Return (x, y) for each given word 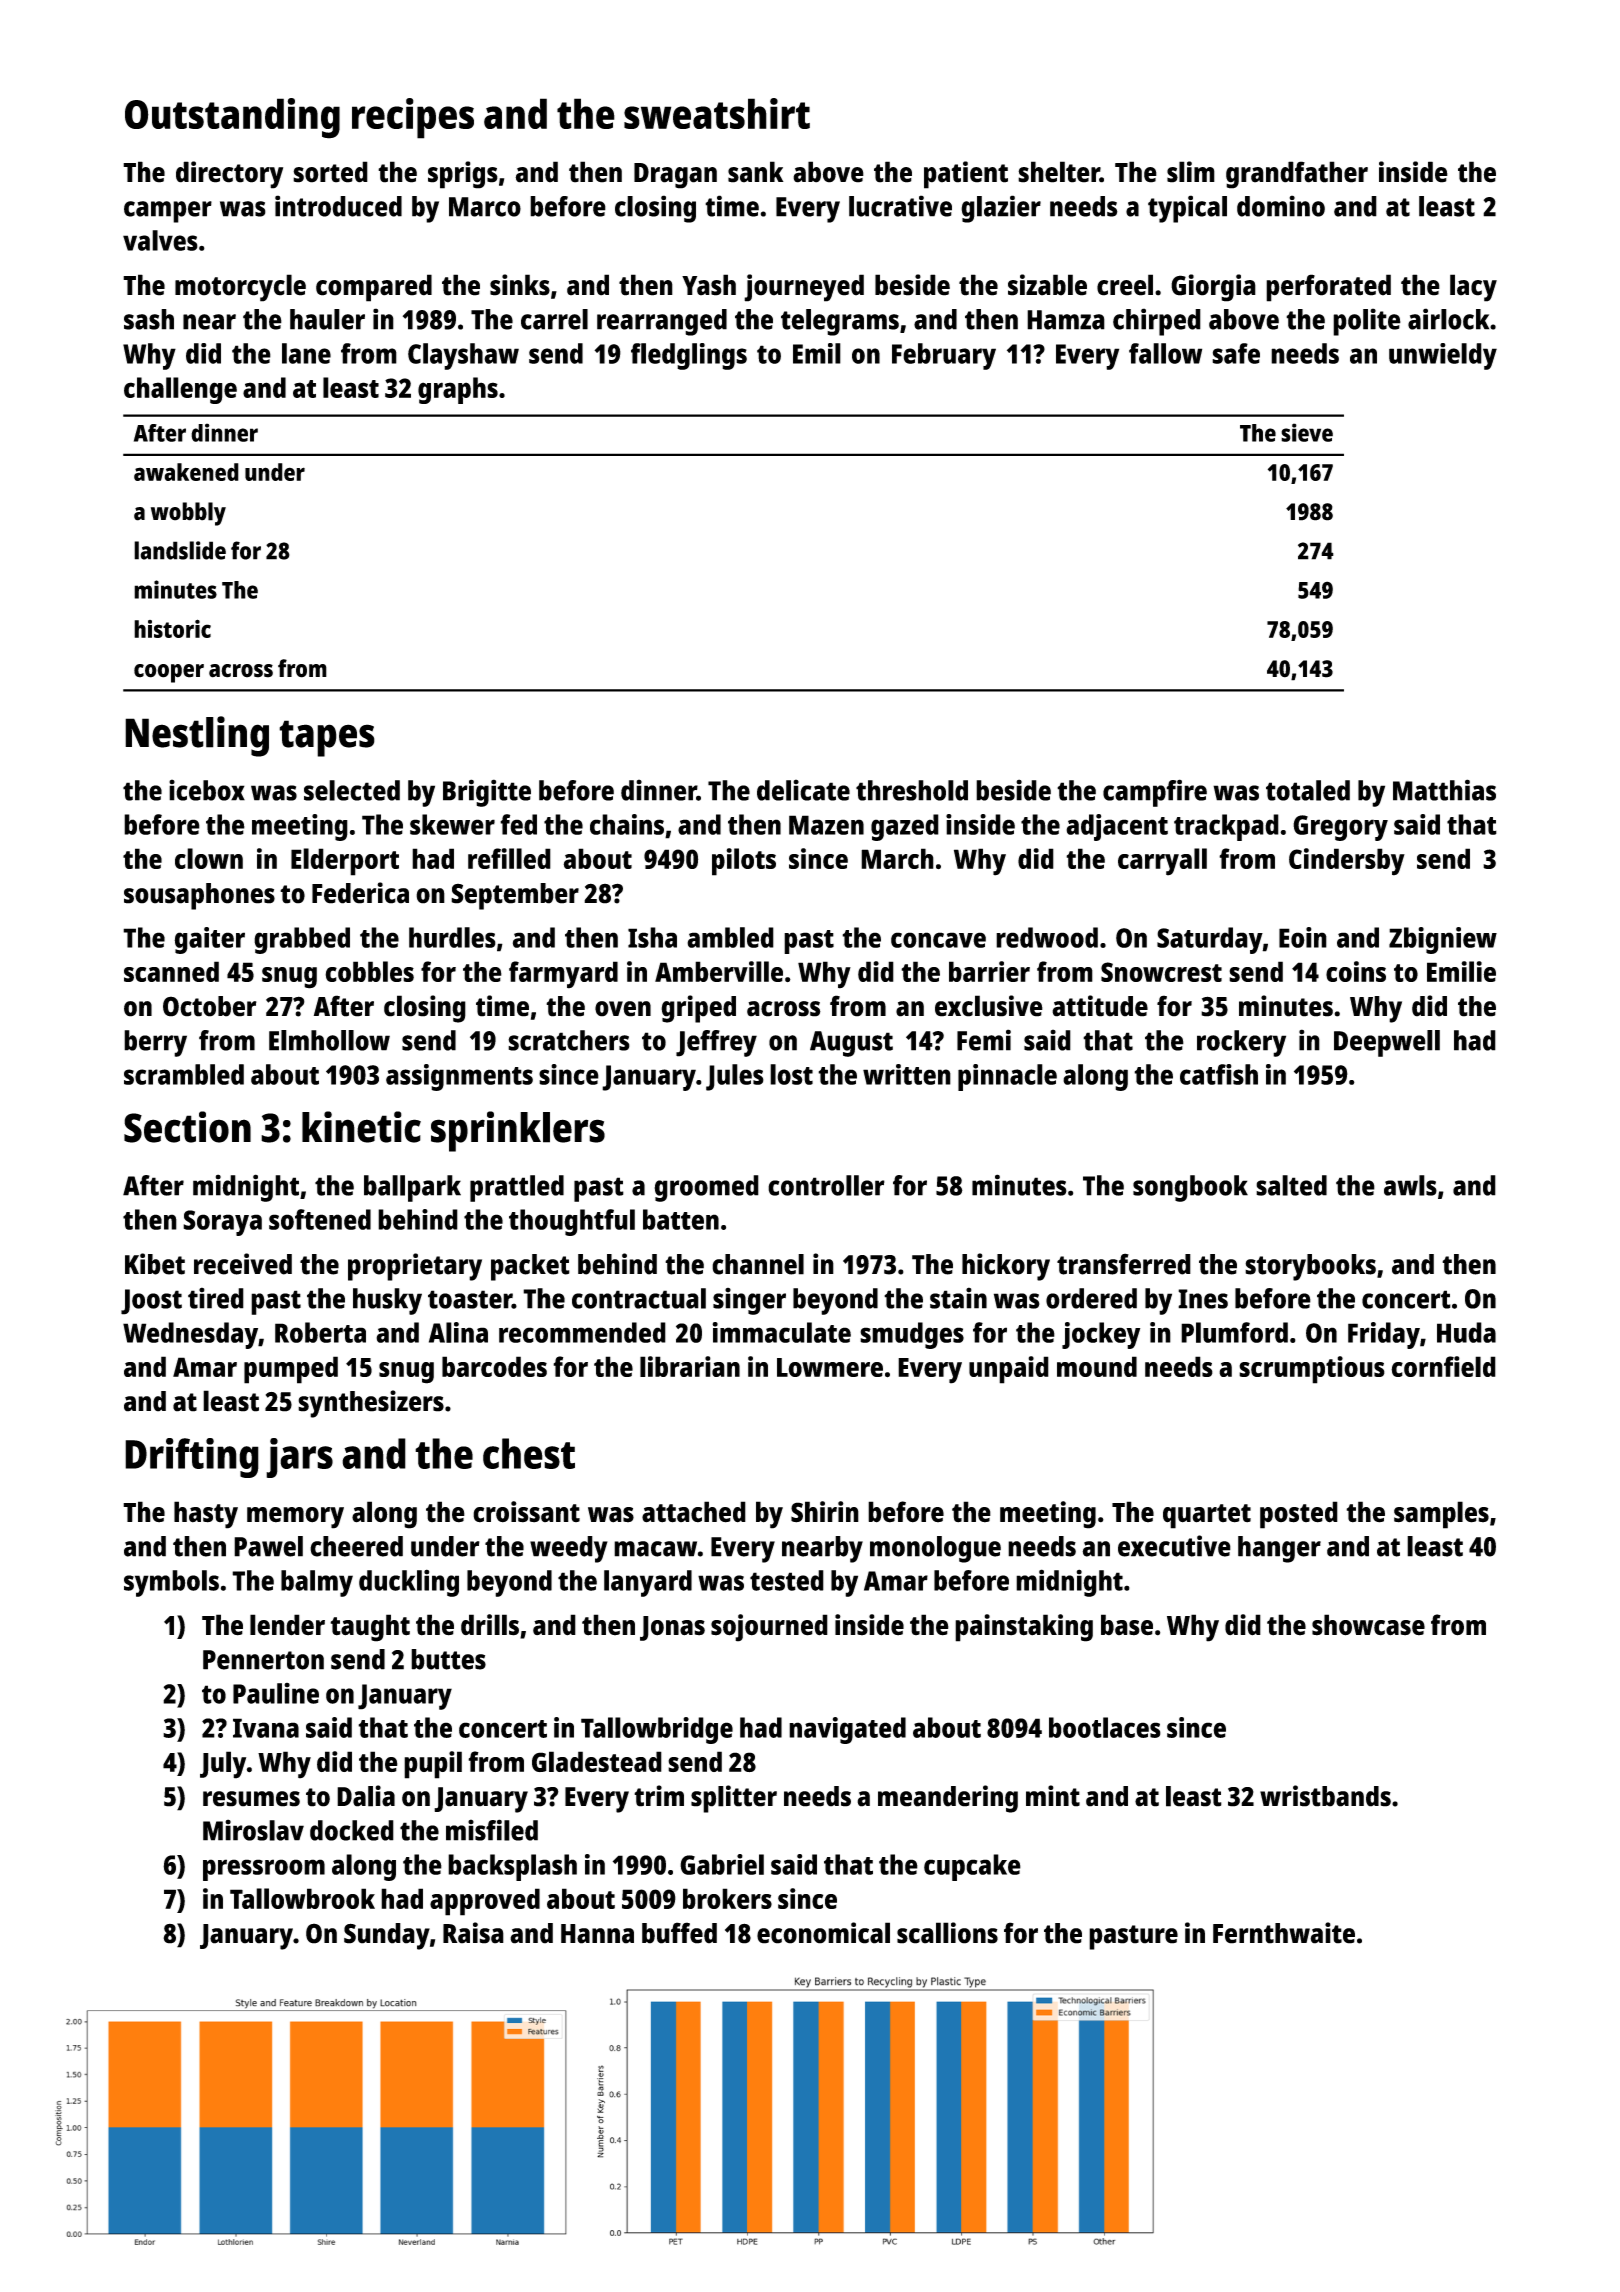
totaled (1308, 790)
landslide (180, 550)
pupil (433, 1765)
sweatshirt (717, 113)
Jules (735, 1077)
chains (627, 824)
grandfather (1297, 175)
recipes (413, 118)
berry (155, 1043)
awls (1410, 1185)
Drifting (192, 1458)
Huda (1466, 1332)
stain (958, 1298)
